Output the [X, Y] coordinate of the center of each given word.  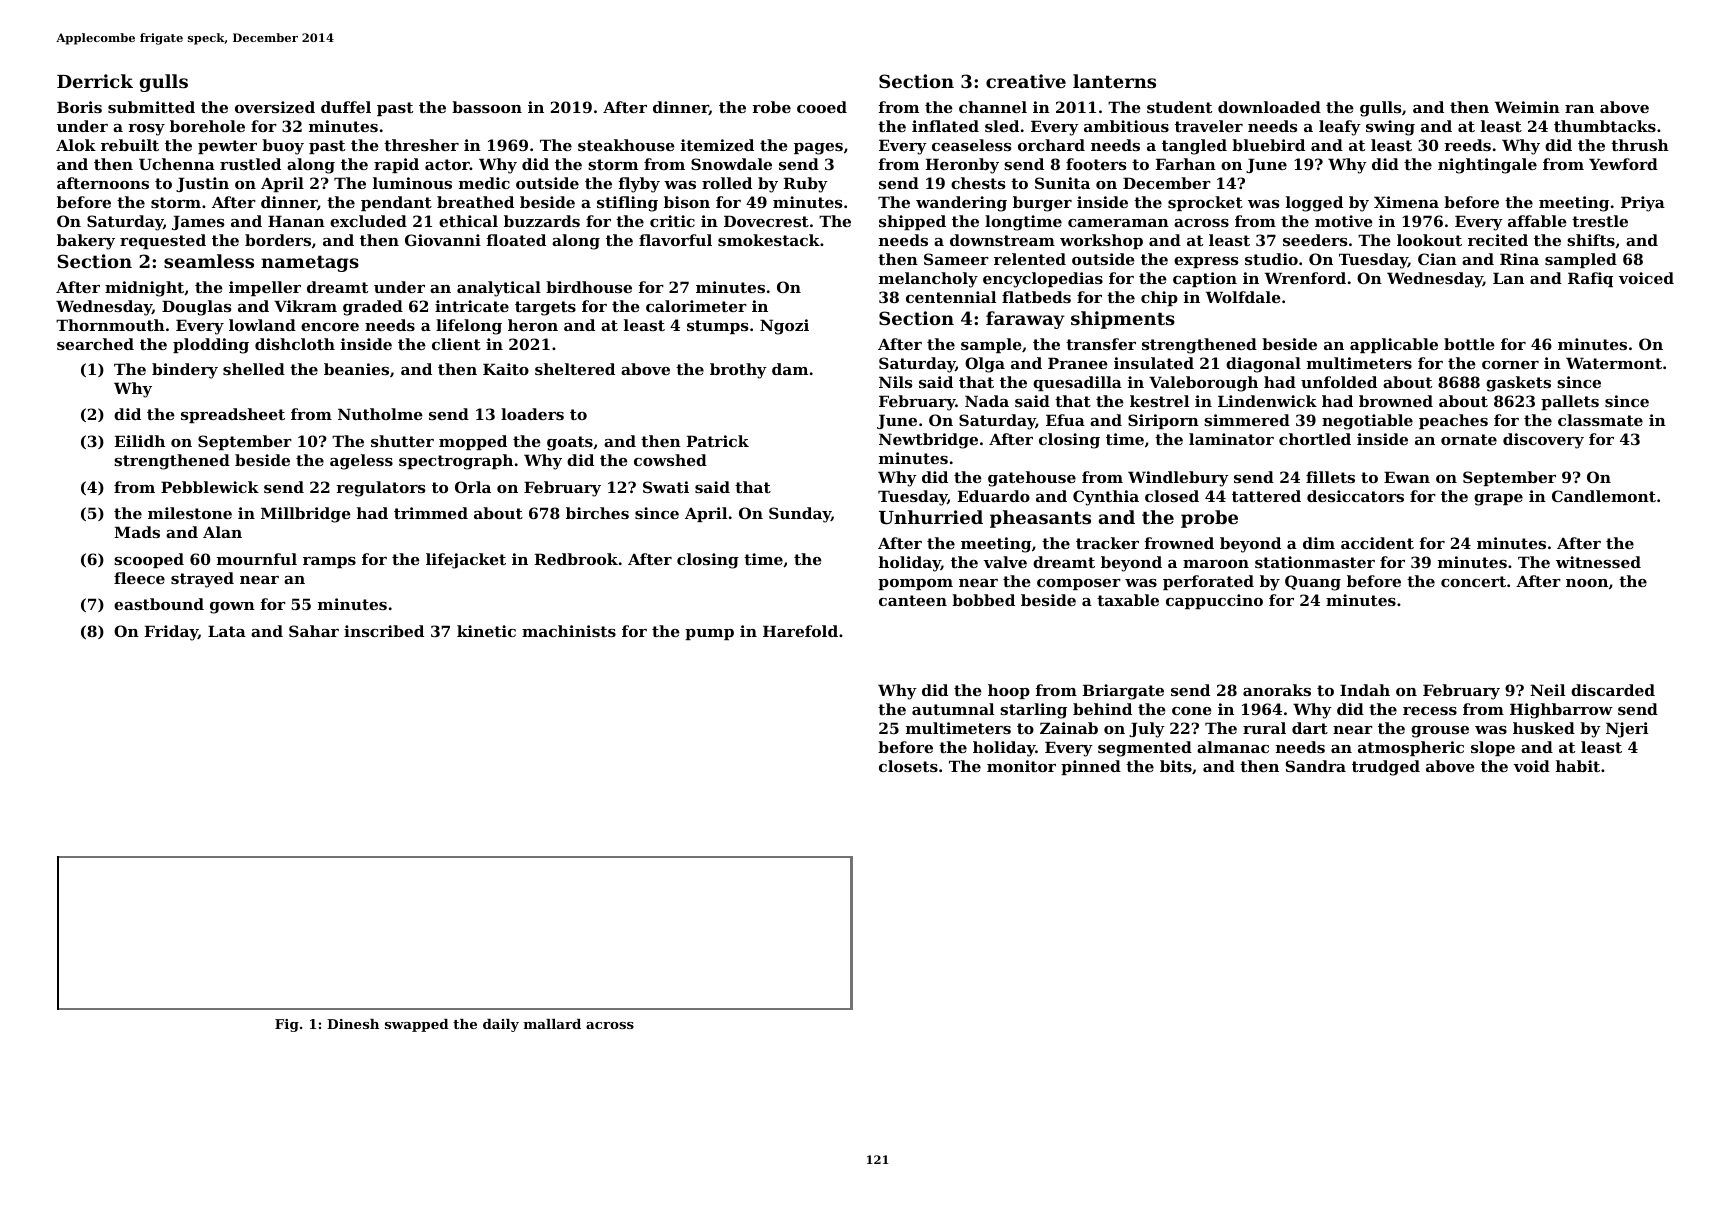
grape [1498, 500]
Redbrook [576, 559]
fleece [139, 578]
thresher [421, 145]
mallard [552, 1024]
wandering [961, 204]
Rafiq [1590, 279]
